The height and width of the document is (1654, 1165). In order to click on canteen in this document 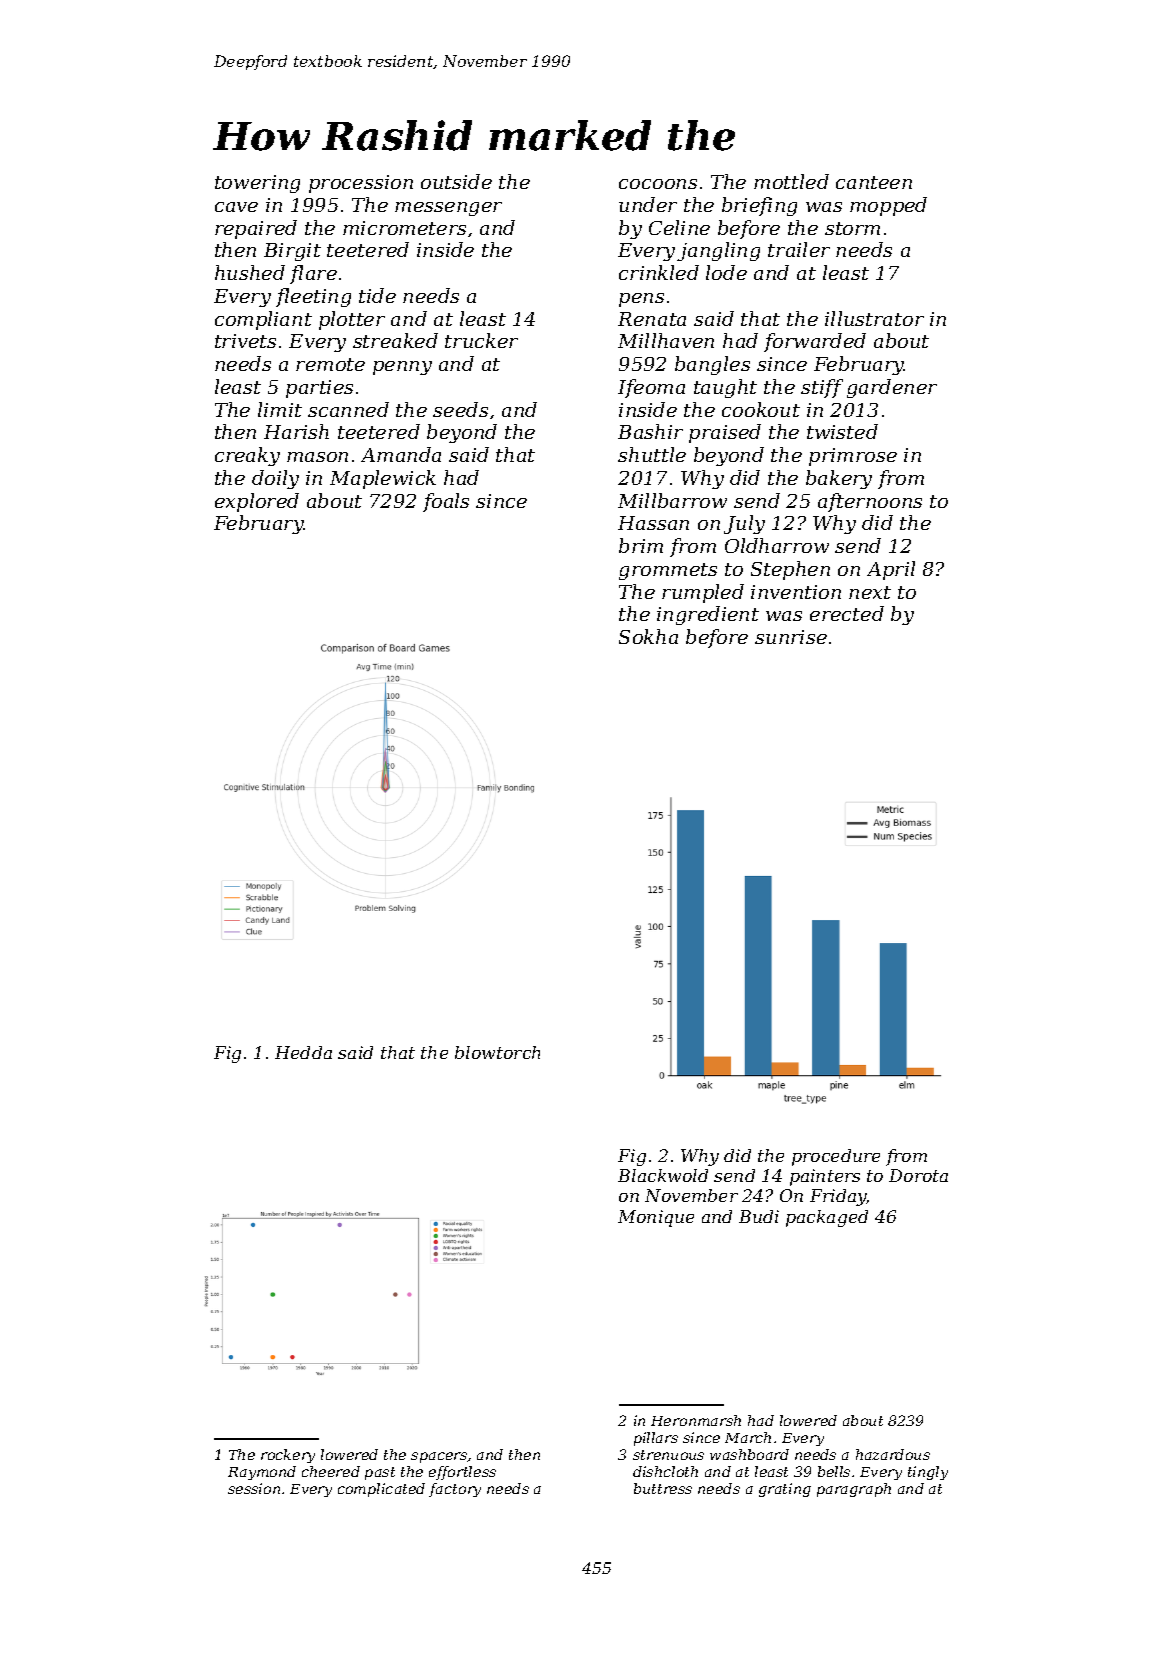, I will do `click(874, 182)`.
